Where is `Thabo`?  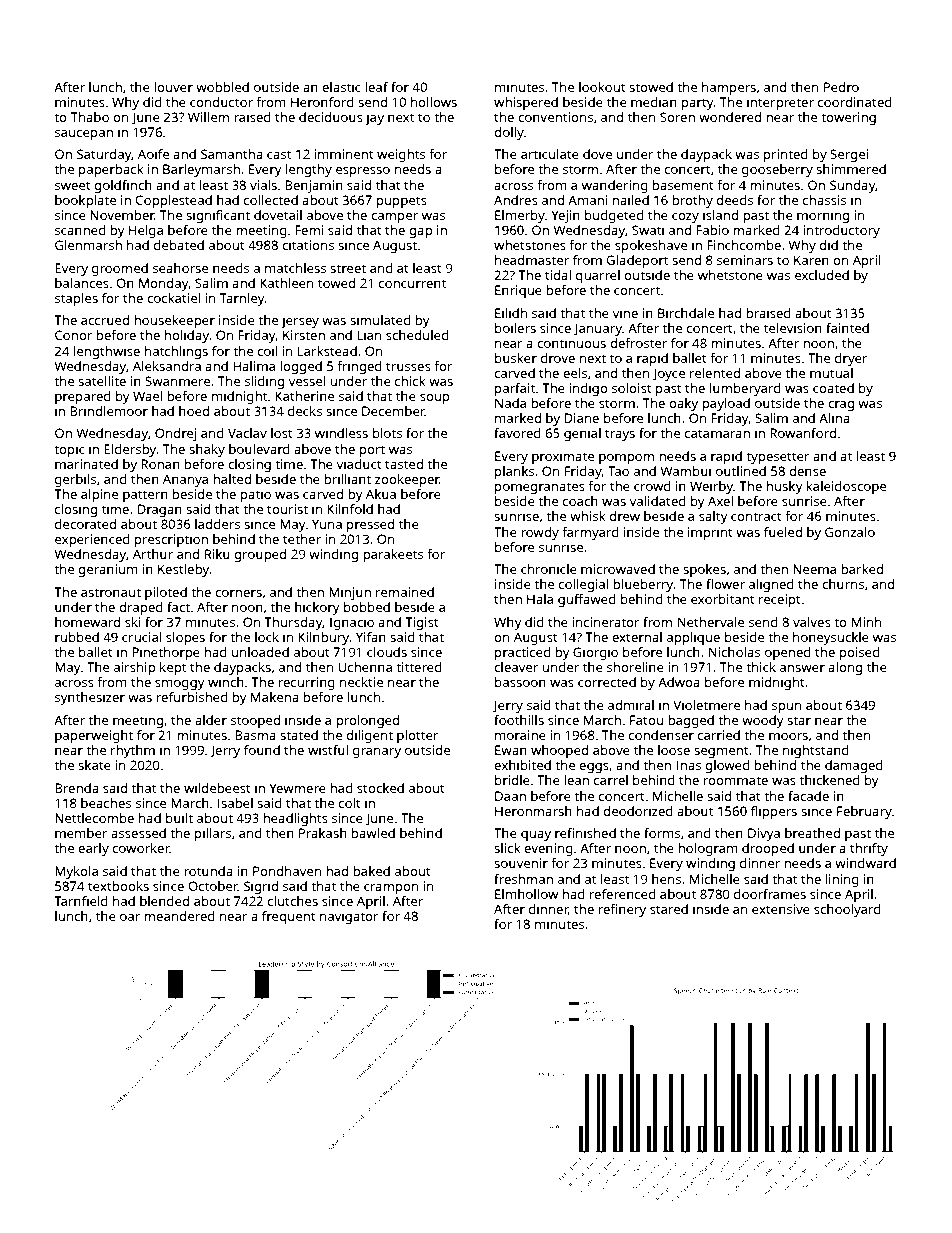 Thabo is located at coordinates (90, 117).
